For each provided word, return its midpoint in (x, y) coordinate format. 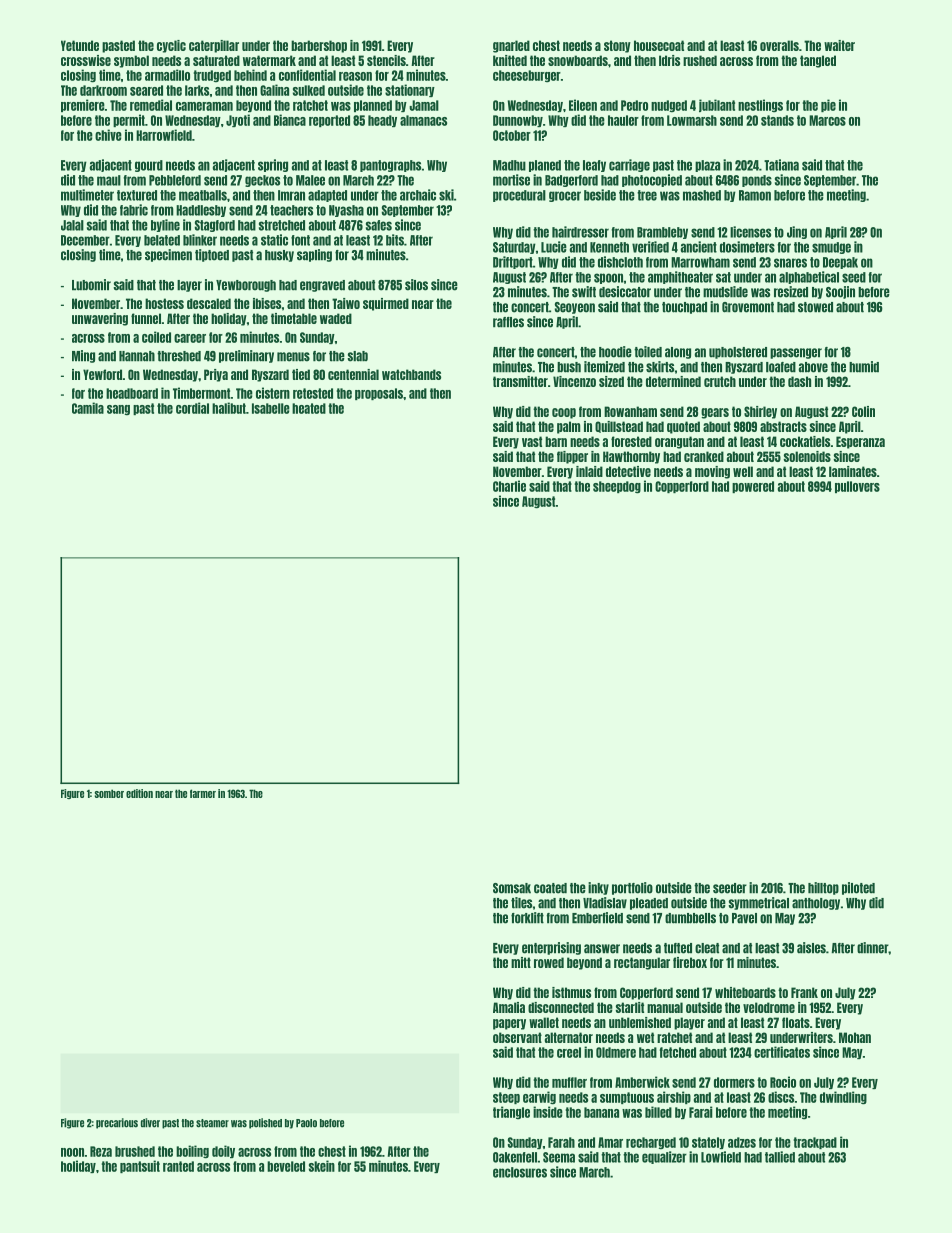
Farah (561, 1142)
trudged (212, 76)
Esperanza (860, 442)
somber (109, 793)
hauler (623, 120)
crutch (720, 381)
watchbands (411, 374)
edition (139, 793)
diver (150, 1123)
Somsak (512, 888)
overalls (779, 45)
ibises (267, 303)
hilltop (823, 888)
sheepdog (617, 487)
